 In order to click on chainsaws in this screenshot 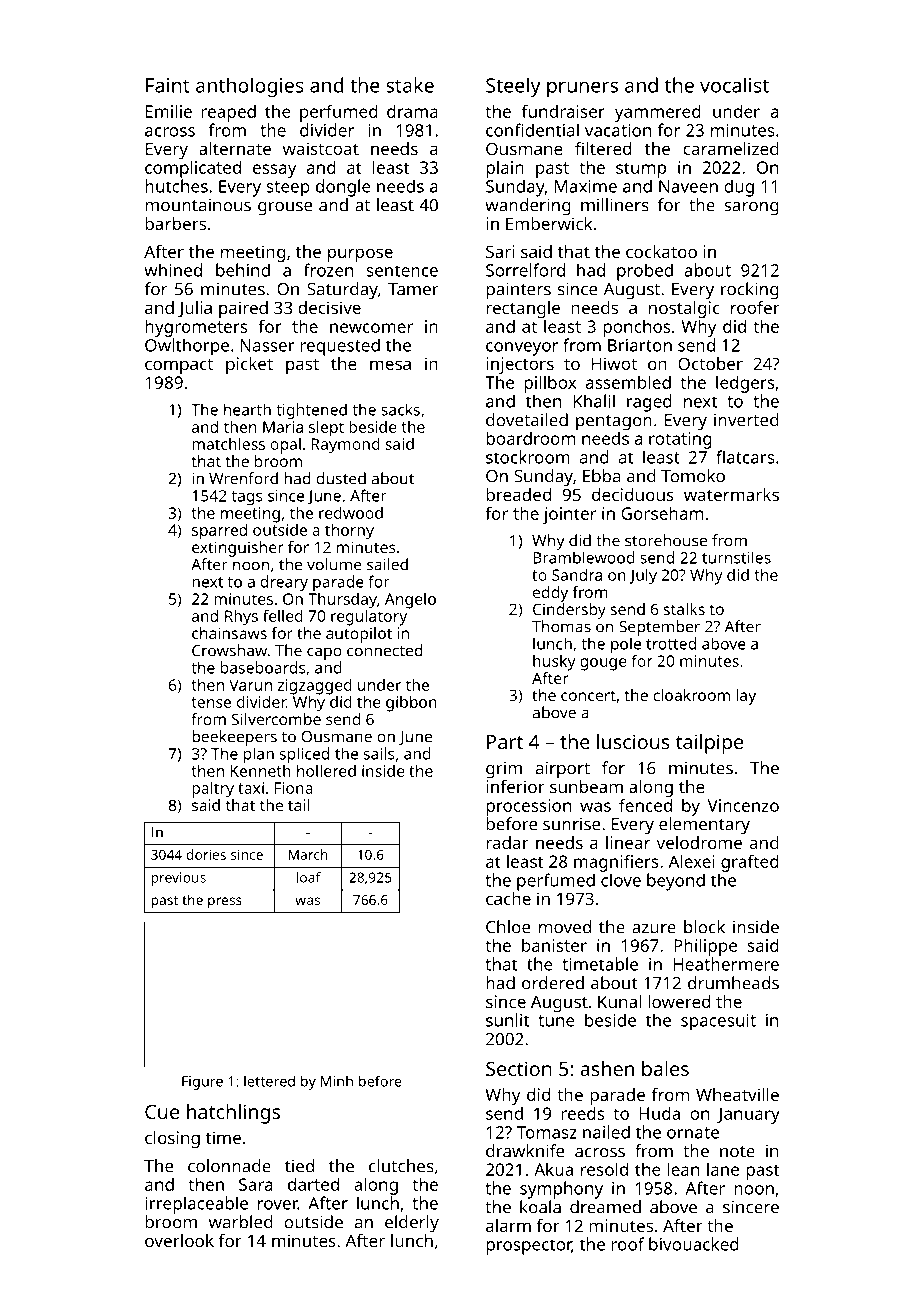, I will do `click(229, 633)`.
